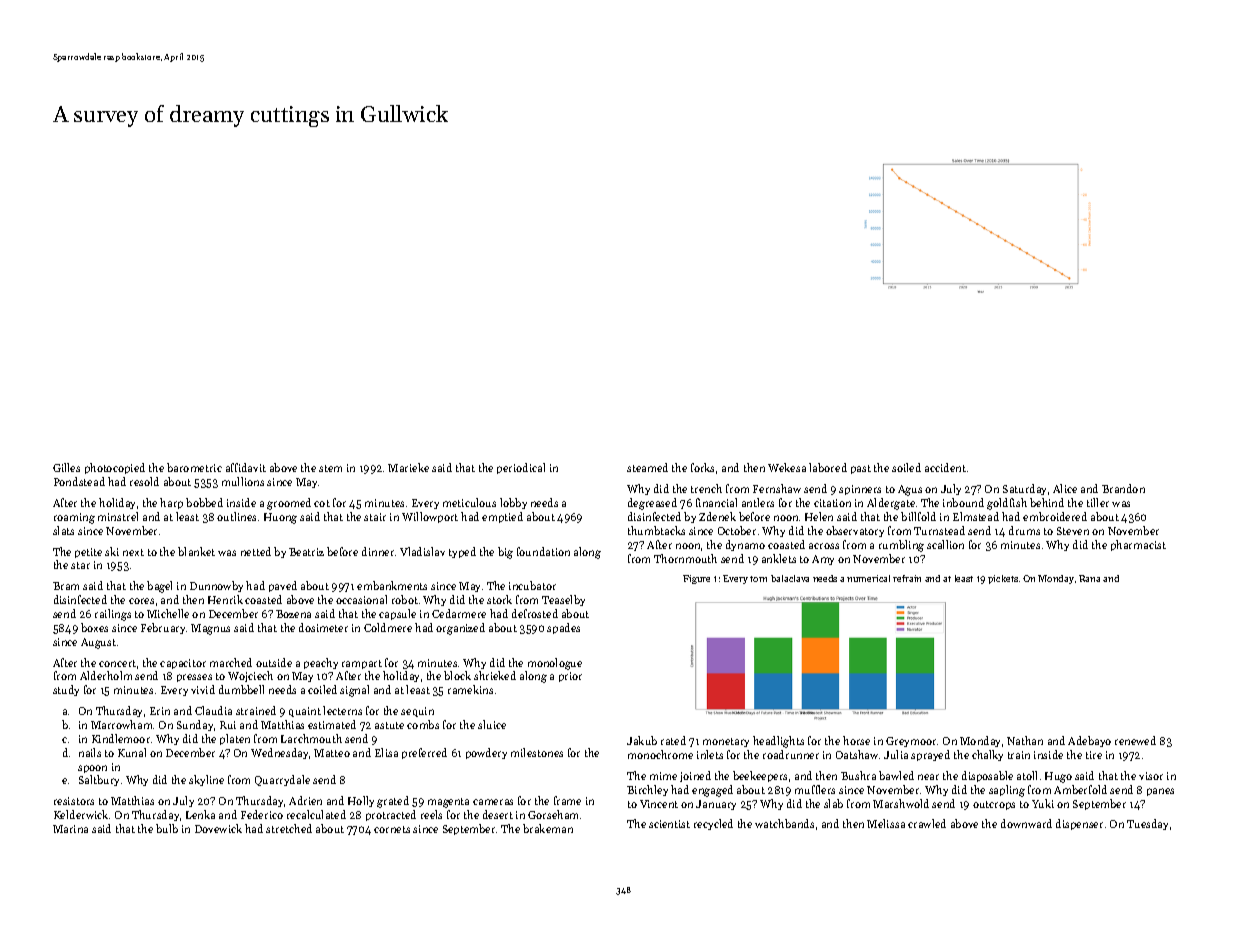 This document has width=1233, height=952. Describe the element at coordinates (225, 599) in the document. I see `Henrik` at that location.
